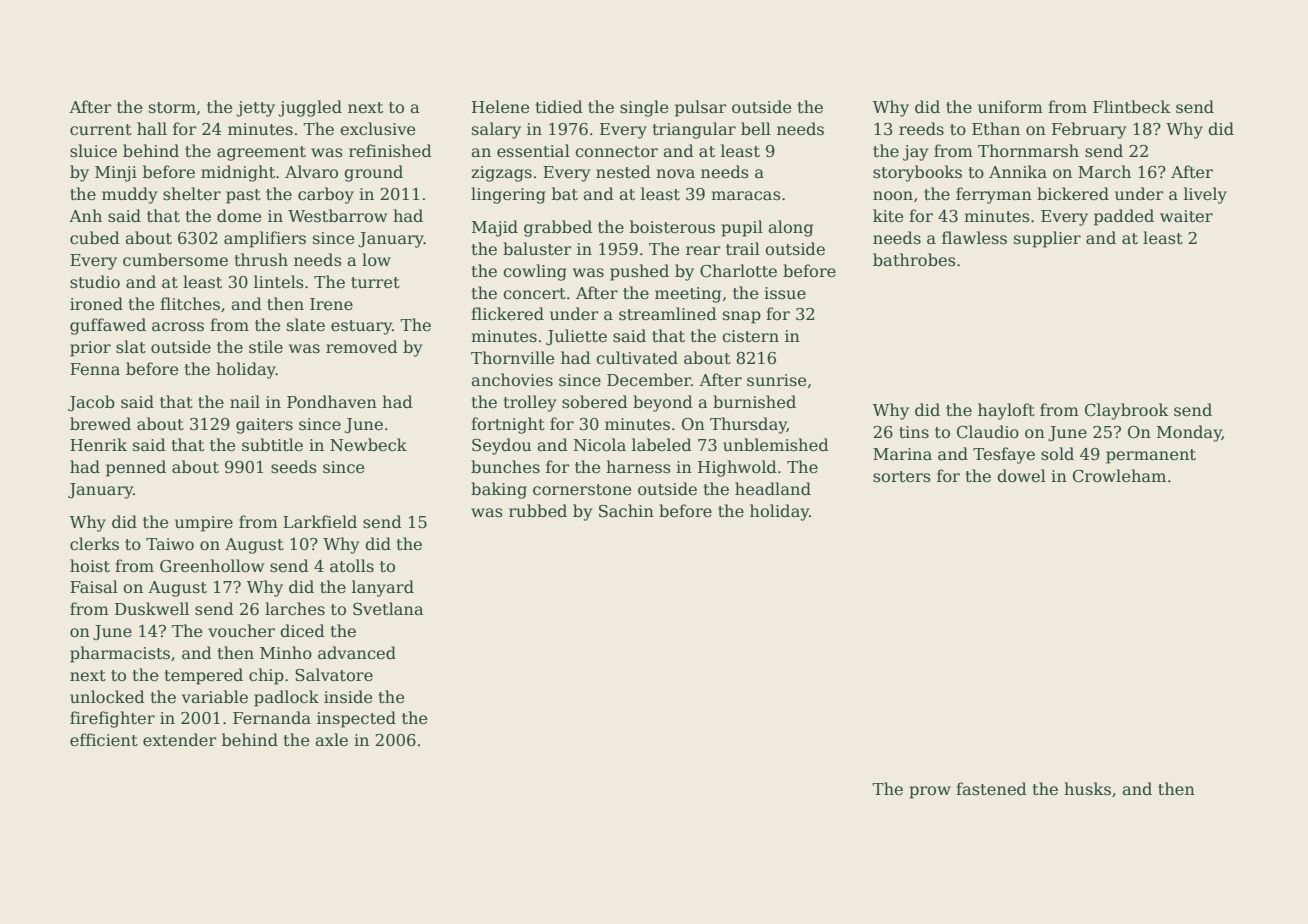 Image resolution: width=1308 pixels, height=924 pixels. Describe the element at coordinates (1006, 411) in the document. I see `hayloft` at that location.
